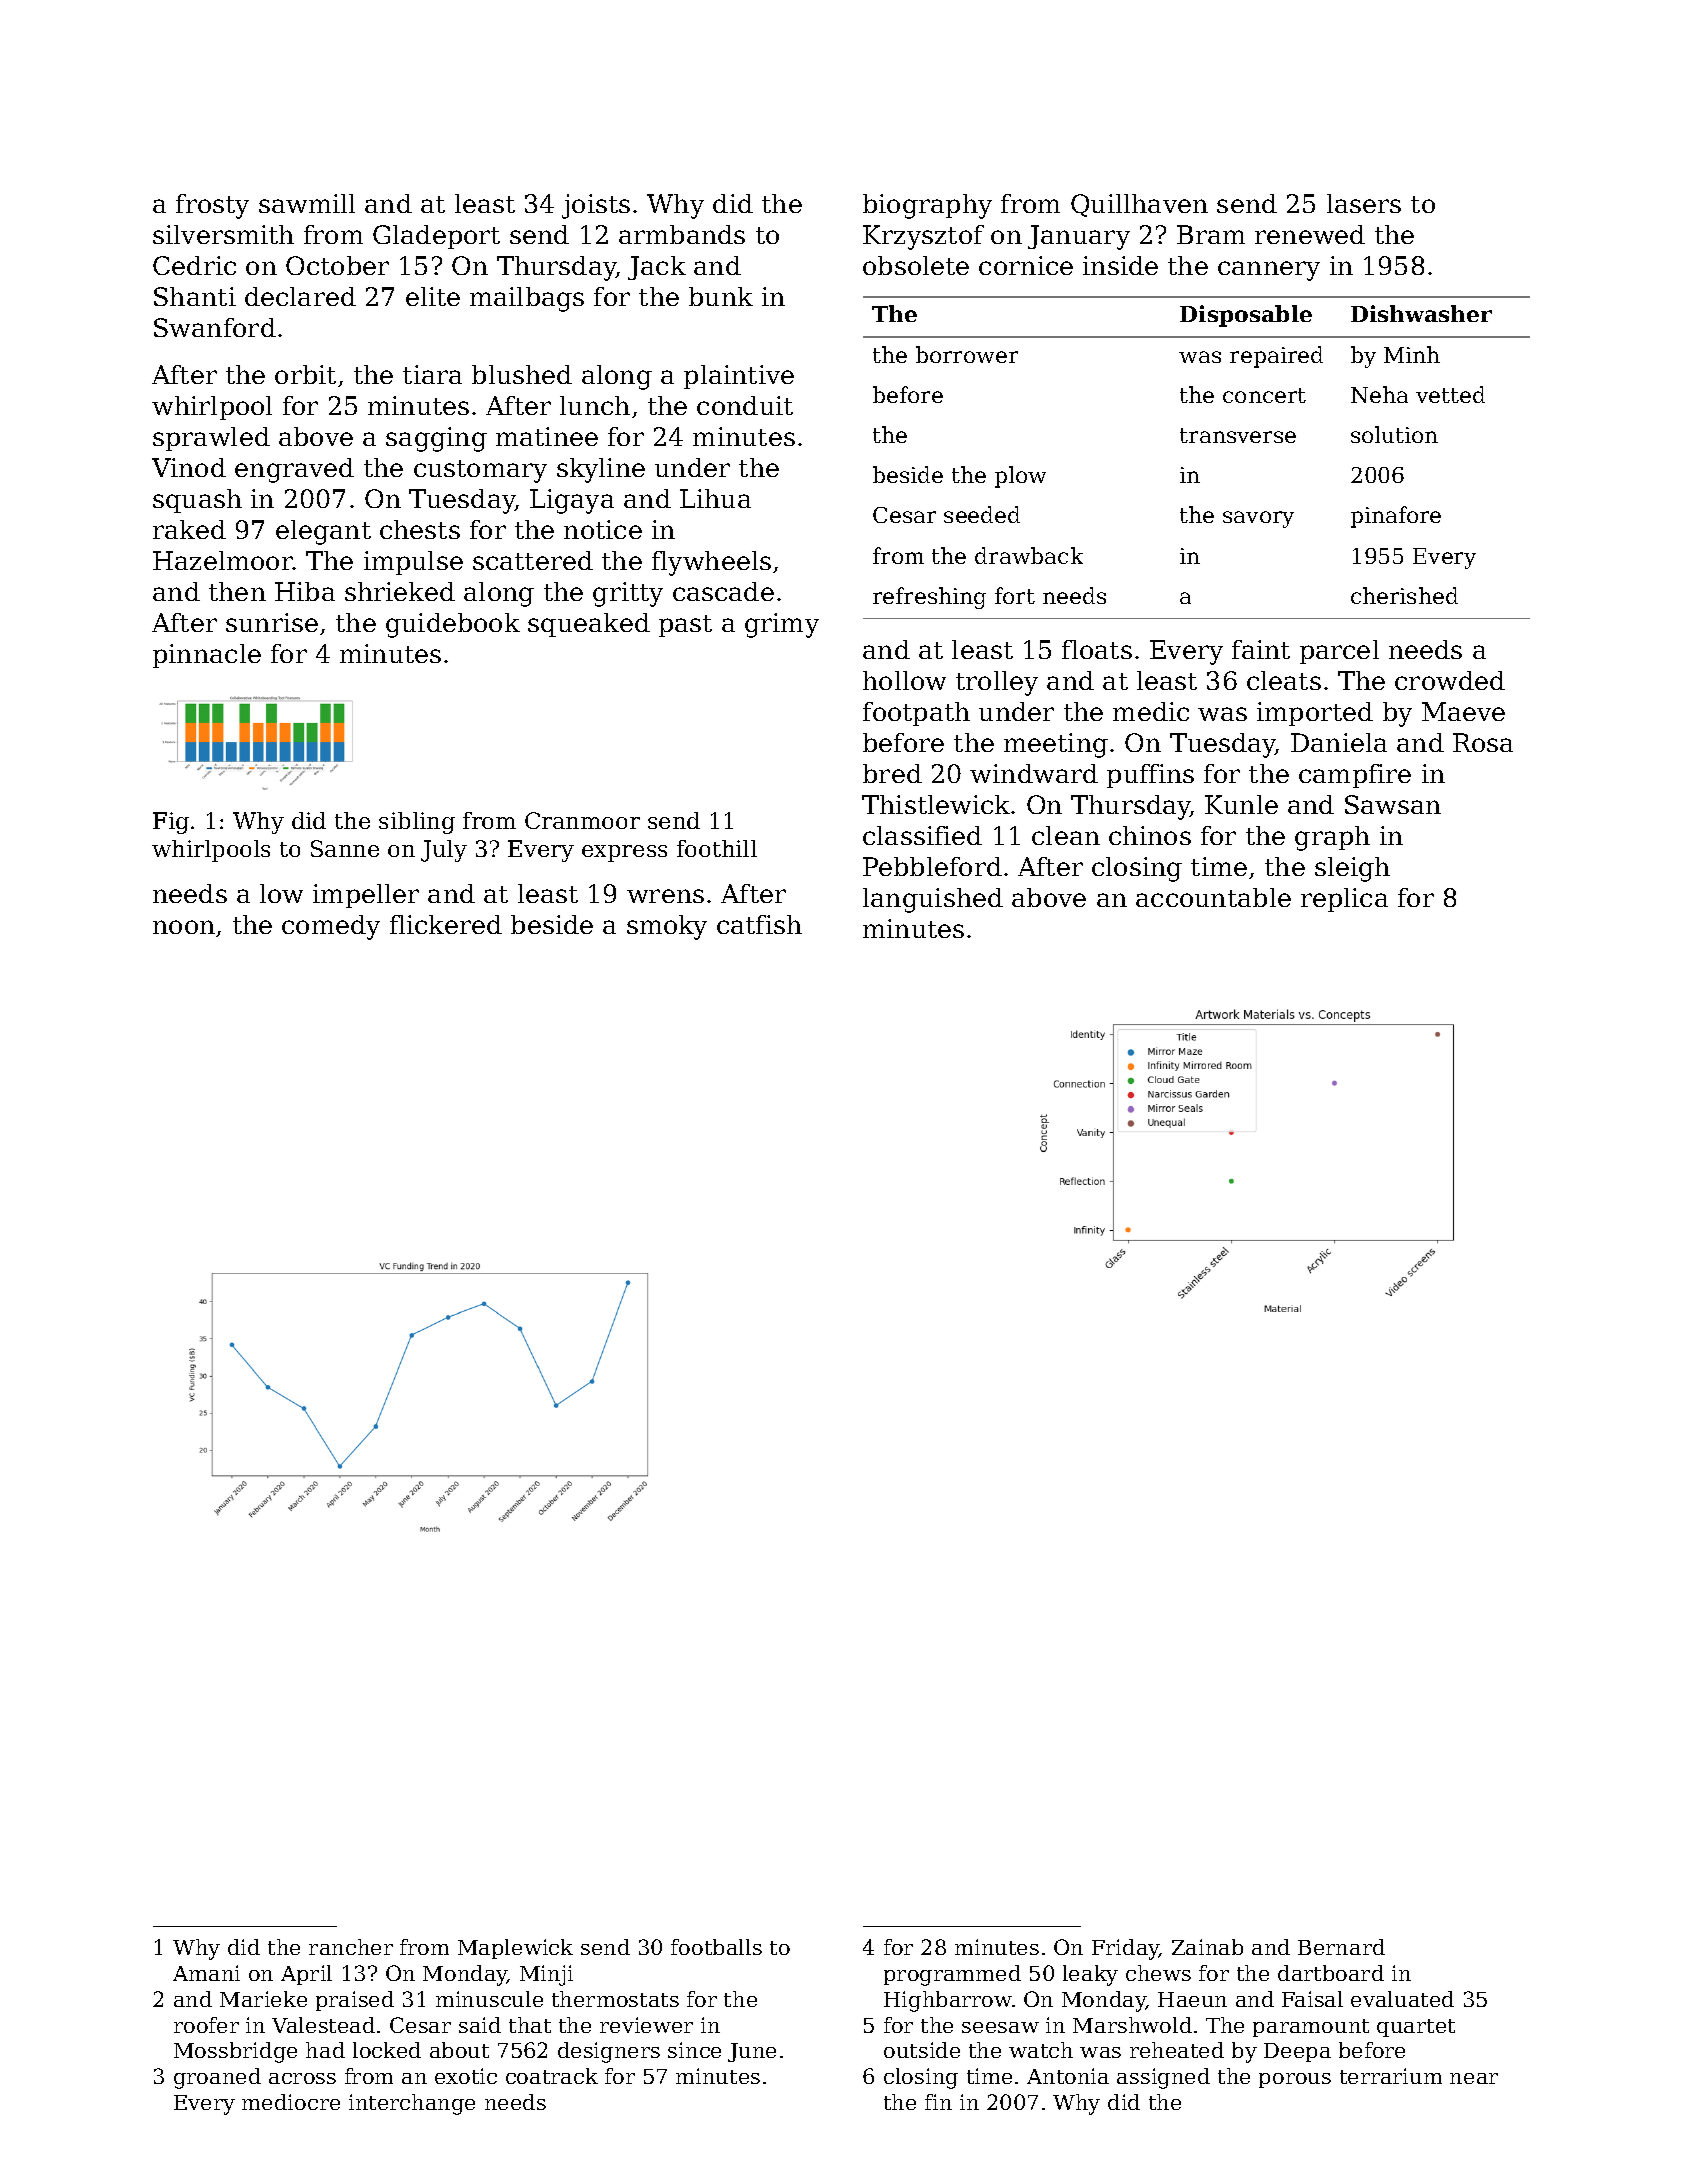 The height and width of the page is (2178, 1683). I want to click on languished, so click(933, 900).
